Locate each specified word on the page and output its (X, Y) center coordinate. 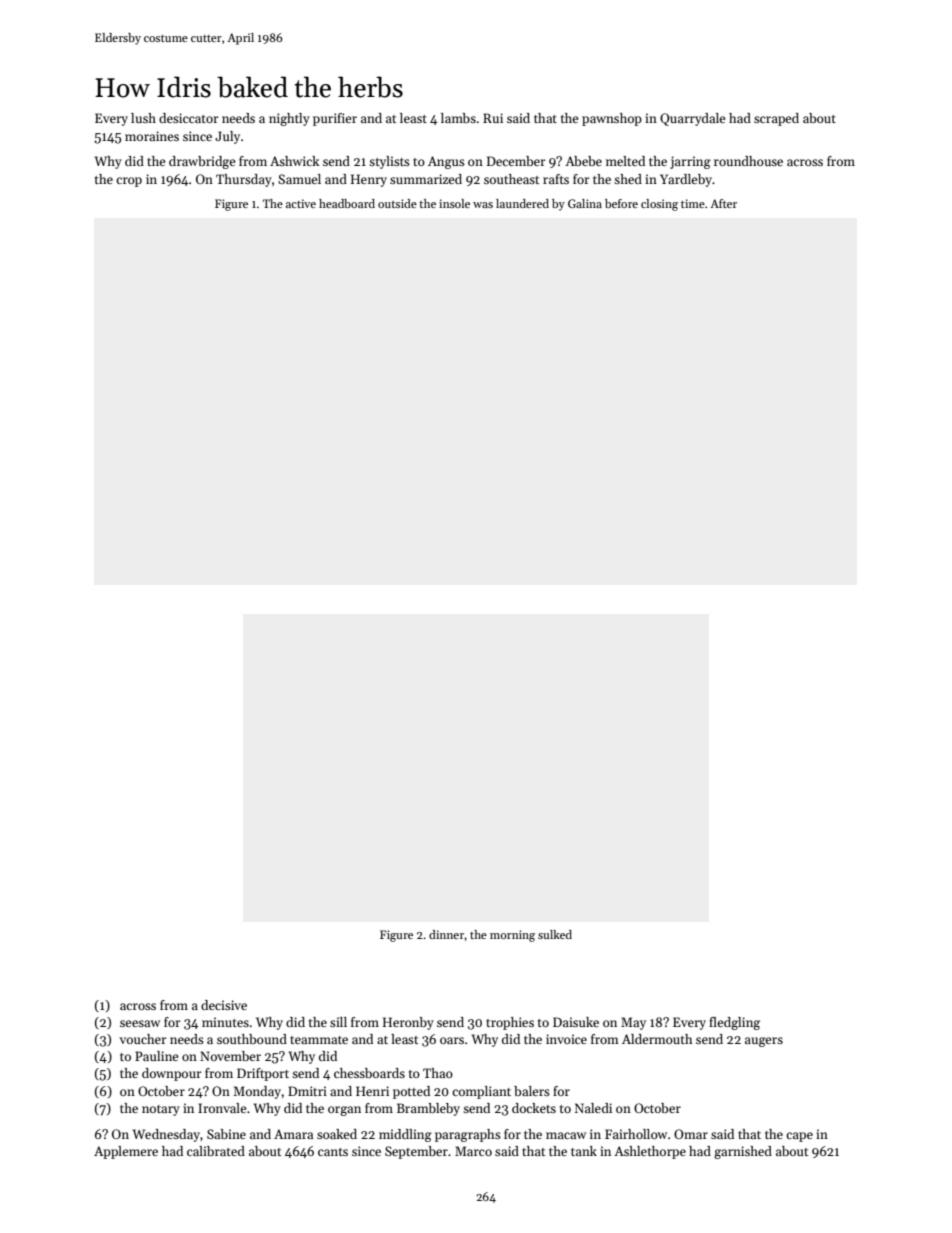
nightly (289, 119)
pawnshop (612, 119)
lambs (458, 118)
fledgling (734, 1023)
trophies (510, 1023)
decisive (224, 1005)
